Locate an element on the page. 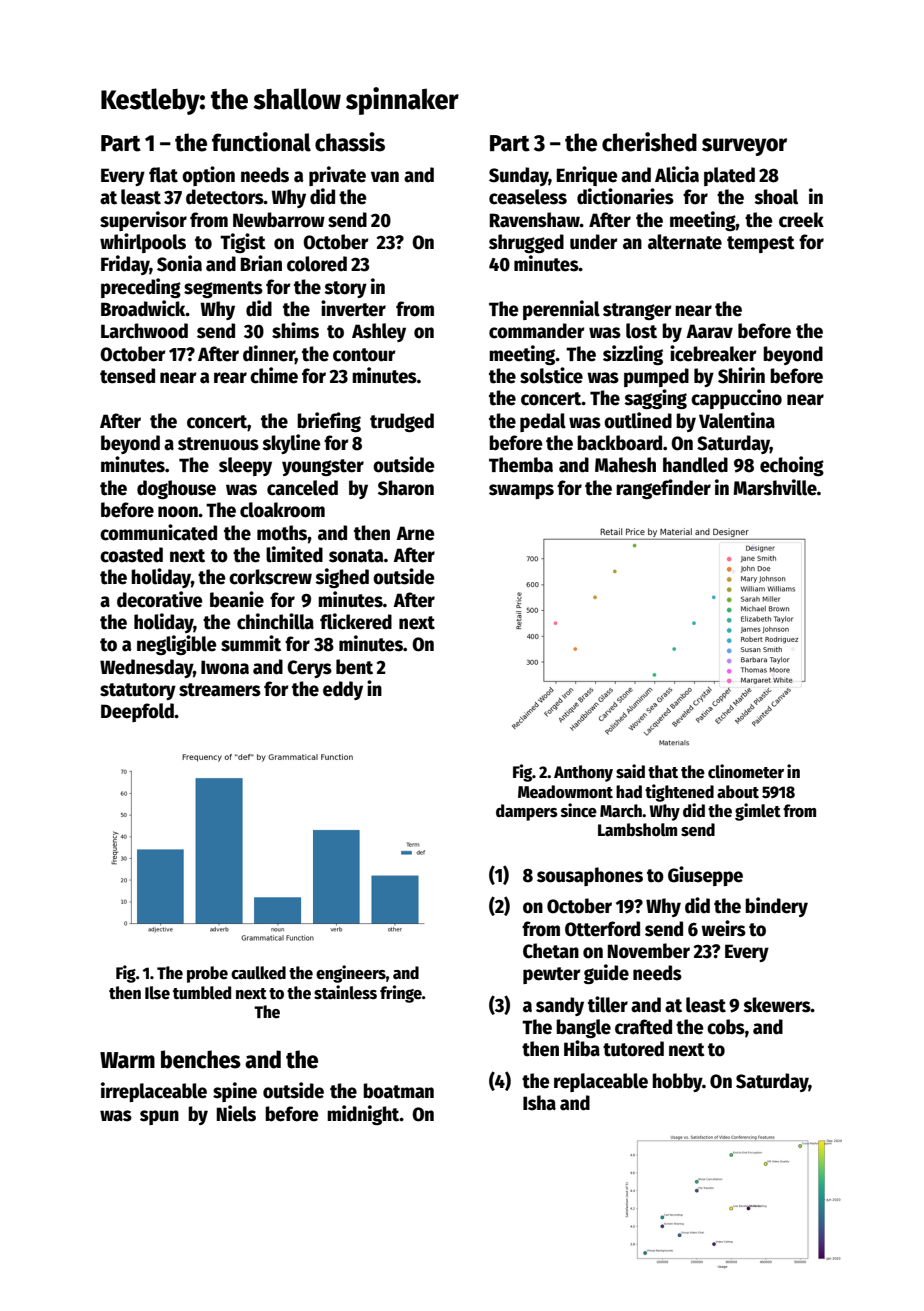 Image resolution: width=924 pixels, height=1311 pixels. solstice is located at coordinates (551, 375).
